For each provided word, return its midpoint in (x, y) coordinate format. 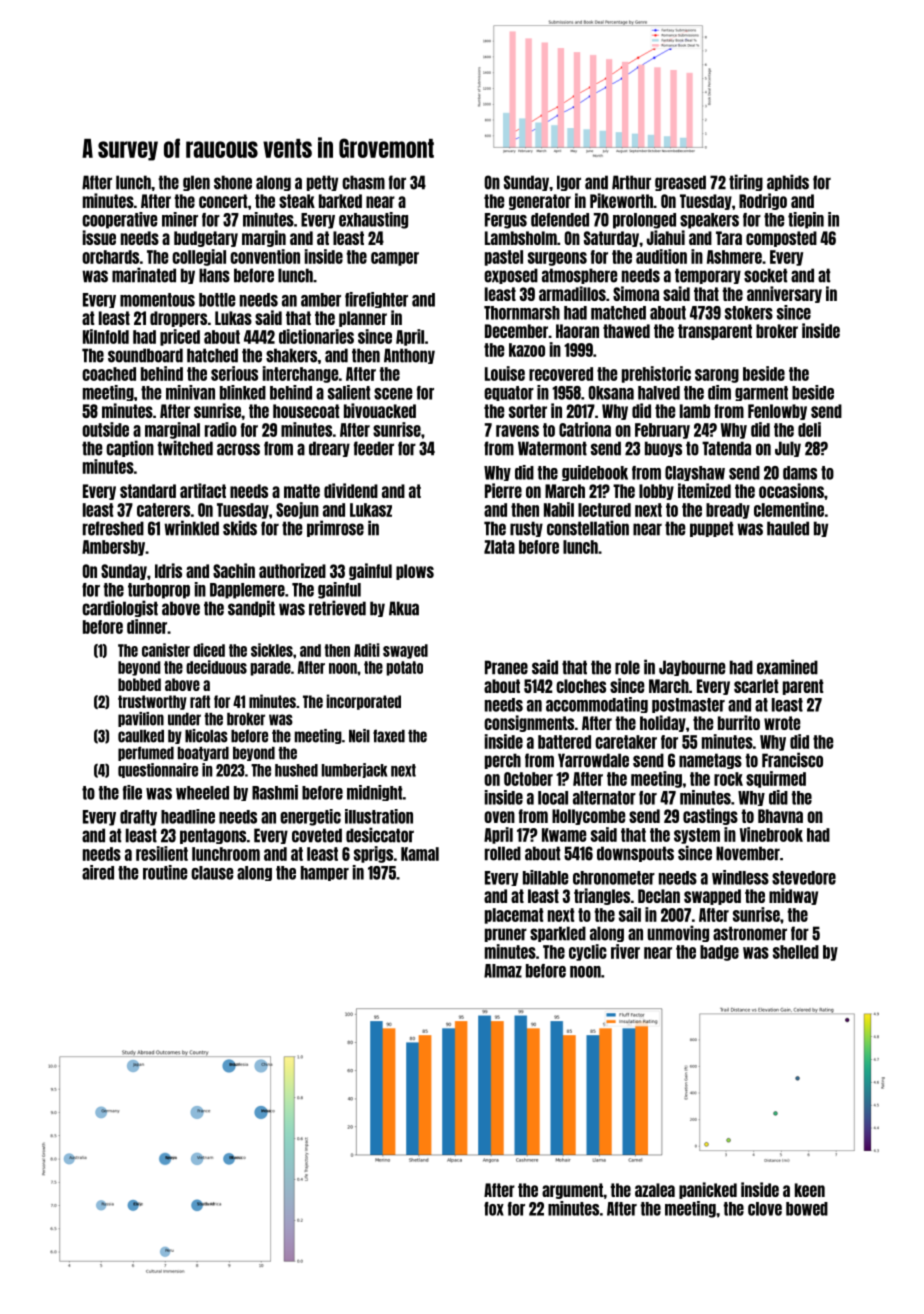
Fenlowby (777, 412)
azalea (655, 1190)
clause (212, 873)
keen (810, 1190)
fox (494, 1209)
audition (661, 256)
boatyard (203, 754)
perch (503, 761)
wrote (782, 723)
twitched (185, 448)
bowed (807, 1209)
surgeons (557, 259)
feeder (374, 448)
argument (572, 1191)
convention (265, 256)
